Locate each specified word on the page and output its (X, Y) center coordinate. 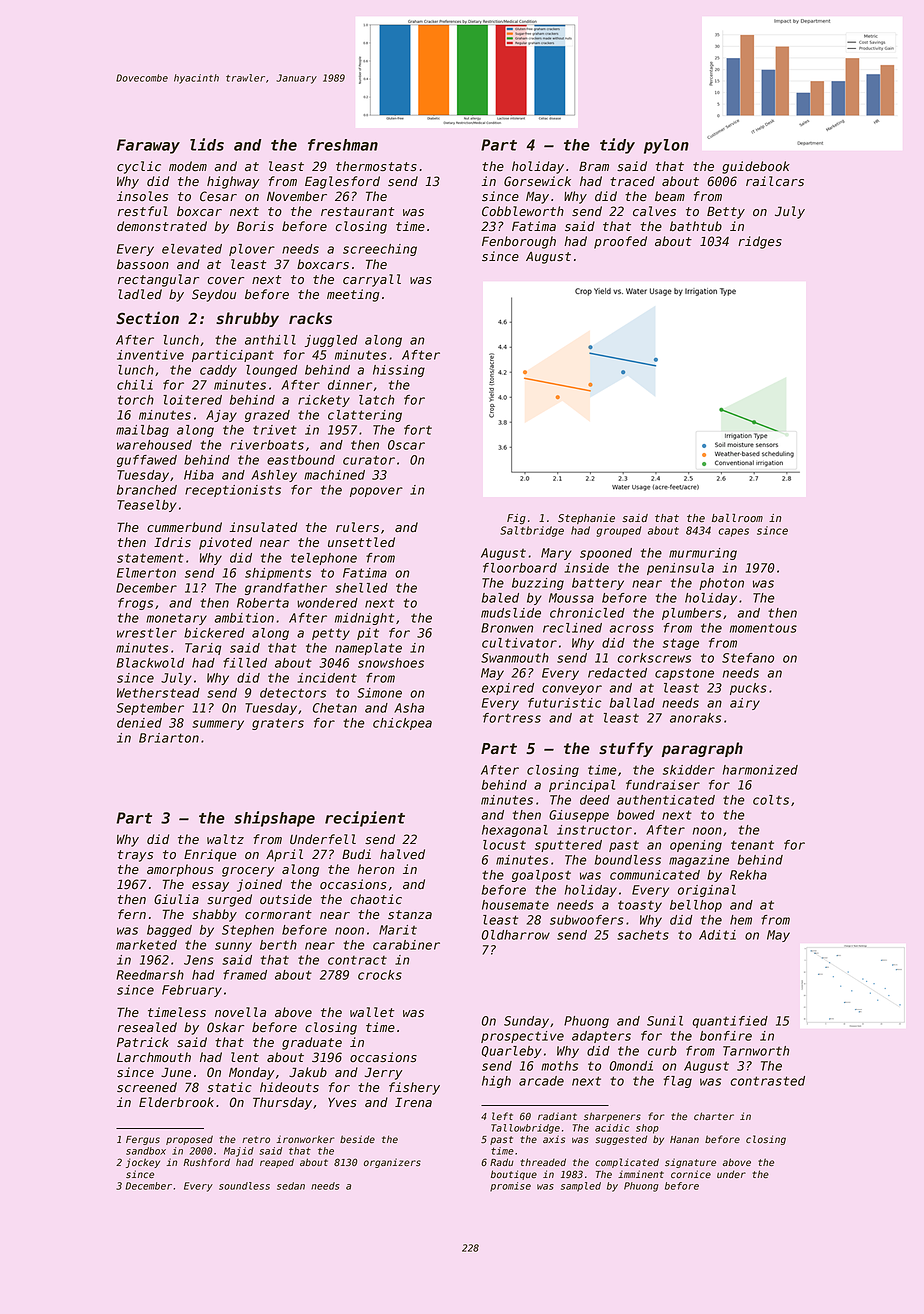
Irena (413, 1102)
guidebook (756, 167)
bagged (169, 931)
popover (376, 492)
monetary (176, 619)
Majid (239, 1152)
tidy (617, 146)
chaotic (376, 899)
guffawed (147, 461)
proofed (620, 242)
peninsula (680, 569)
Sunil (665, 1021)
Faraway (148, 146)
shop (647, 1129)
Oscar (406, 445)
